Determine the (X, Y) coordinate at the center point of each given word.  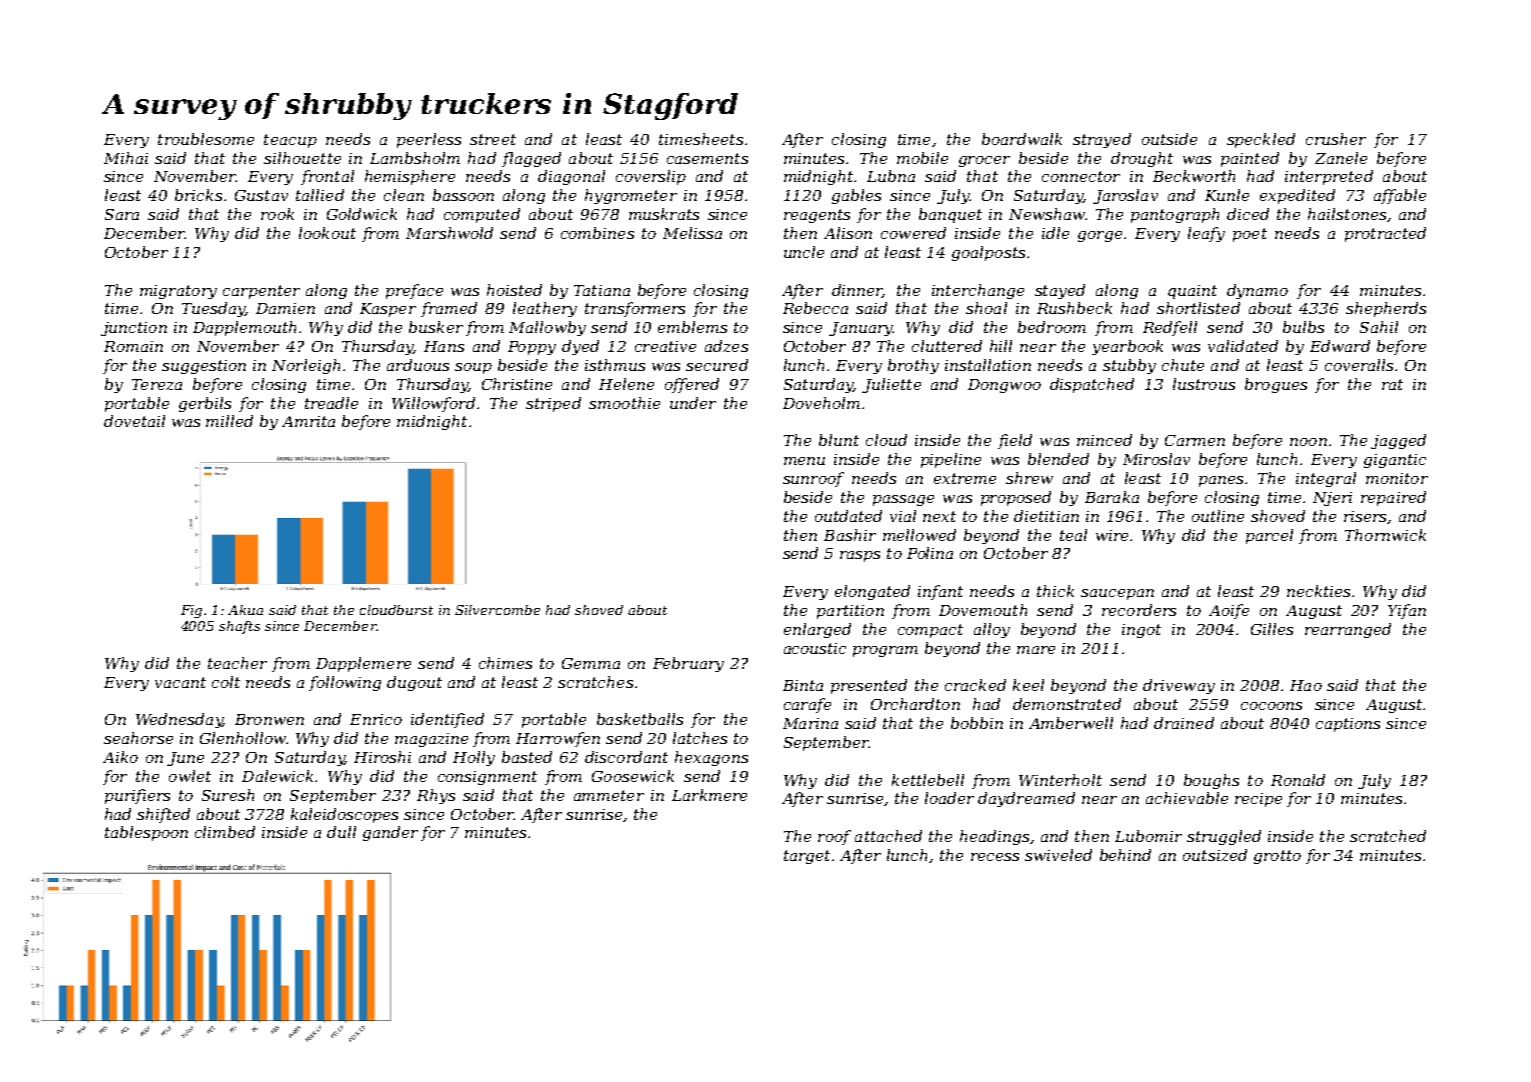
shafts (239, 627)
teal (1073, 535)
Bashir (850, 535)
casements (707, 158)
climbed (225, 832)
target (807, 857)
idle (1055, 233)
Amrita (308, 421)
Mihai (126, 158)
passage (903, 500)
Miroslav (1156, 459)
